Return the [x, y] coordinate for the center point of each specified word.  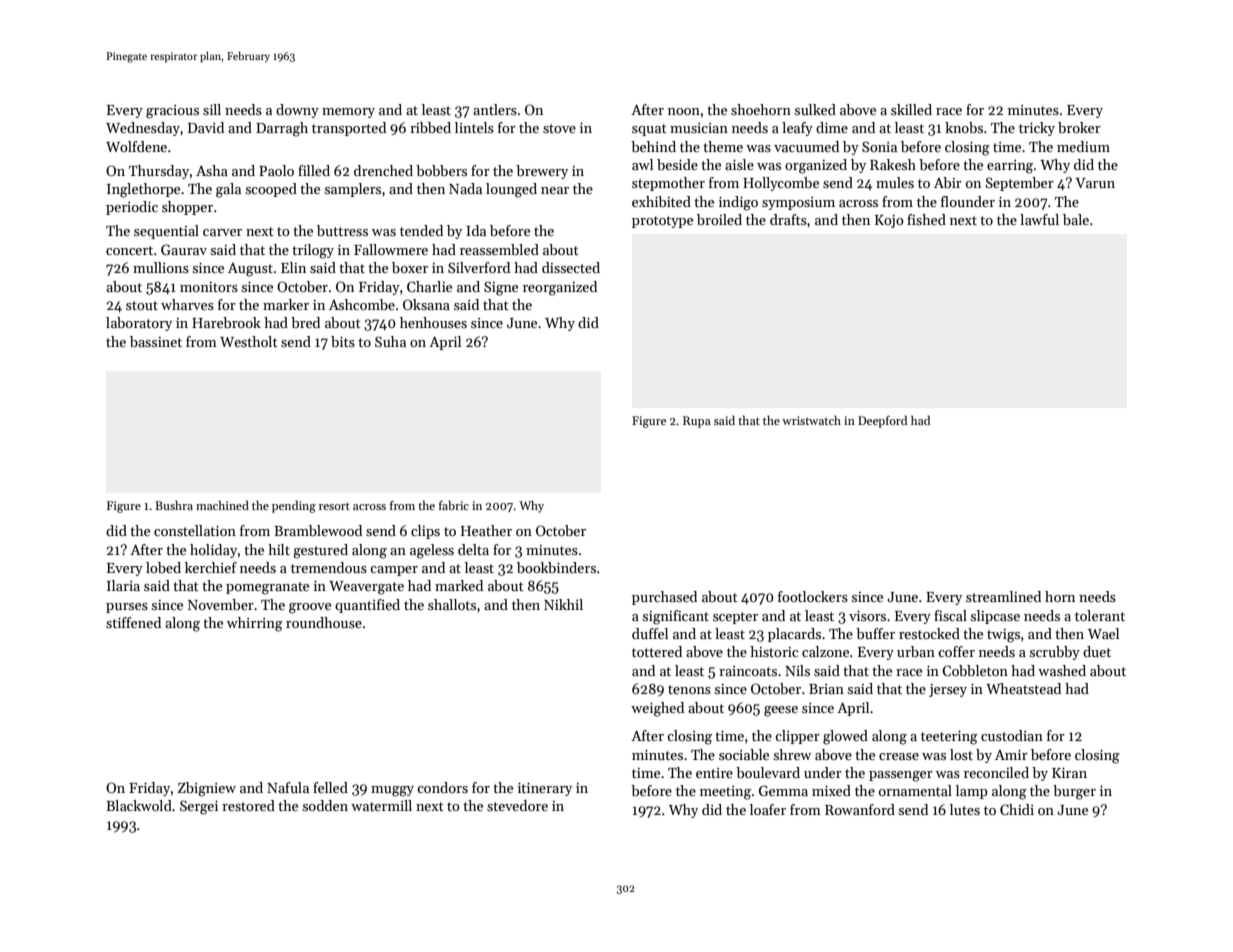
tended [421, 230]
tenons [689, 689]
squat [649, 130]
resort [334, 506]
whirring [255, 624]
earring [1010, 167]
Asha [212, 170]
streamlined [1003, 596]
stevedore [517, 805]
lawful [1039, 219]
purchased [664, 598]
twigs [1003, 636]
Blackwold [139, 805]
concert [129, 250]
